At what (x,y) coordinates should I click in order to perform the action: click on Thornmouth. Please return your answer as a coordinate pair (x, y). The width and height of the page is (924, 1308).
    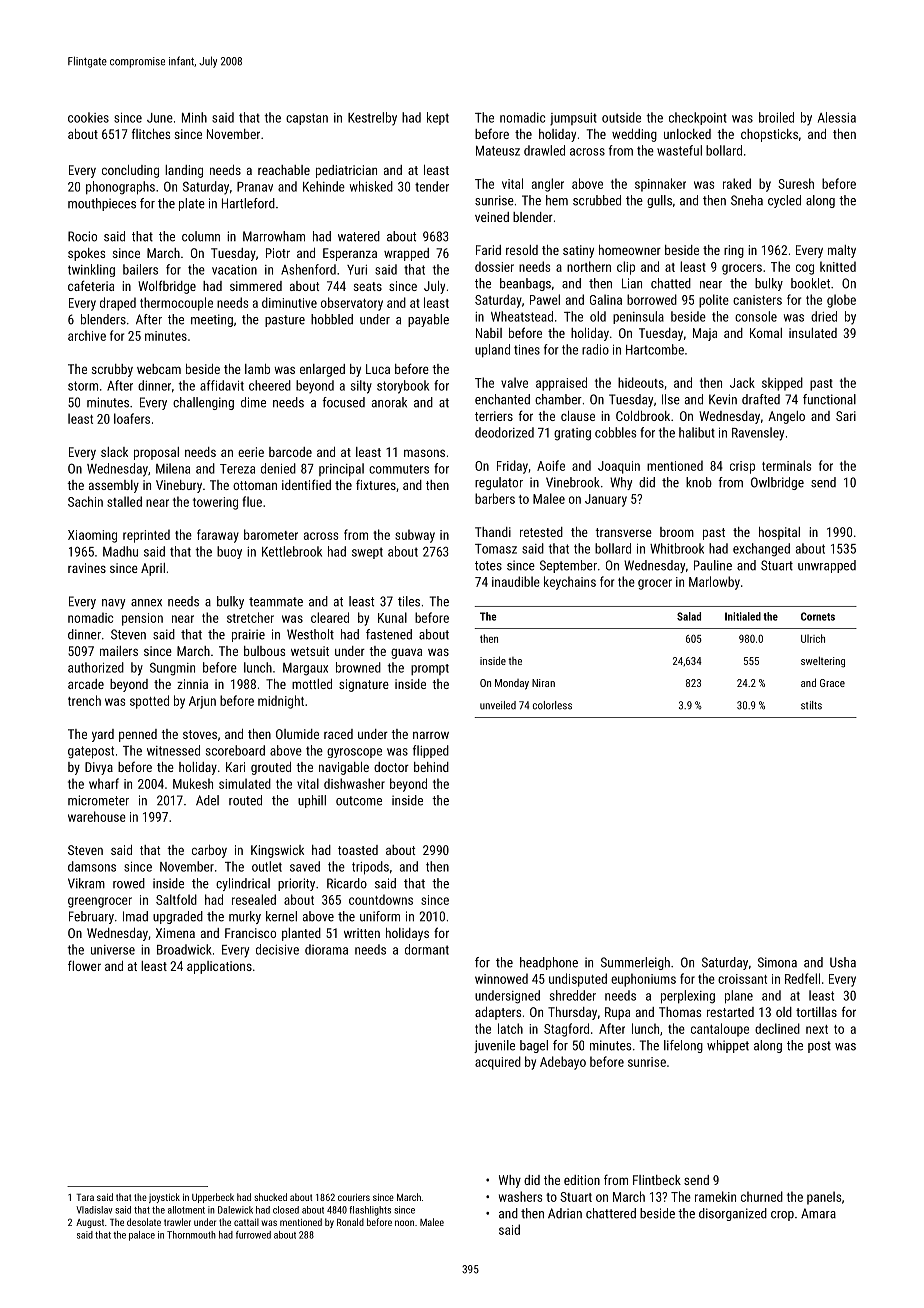
    Looking at the image, I should click on (191, 1235).
